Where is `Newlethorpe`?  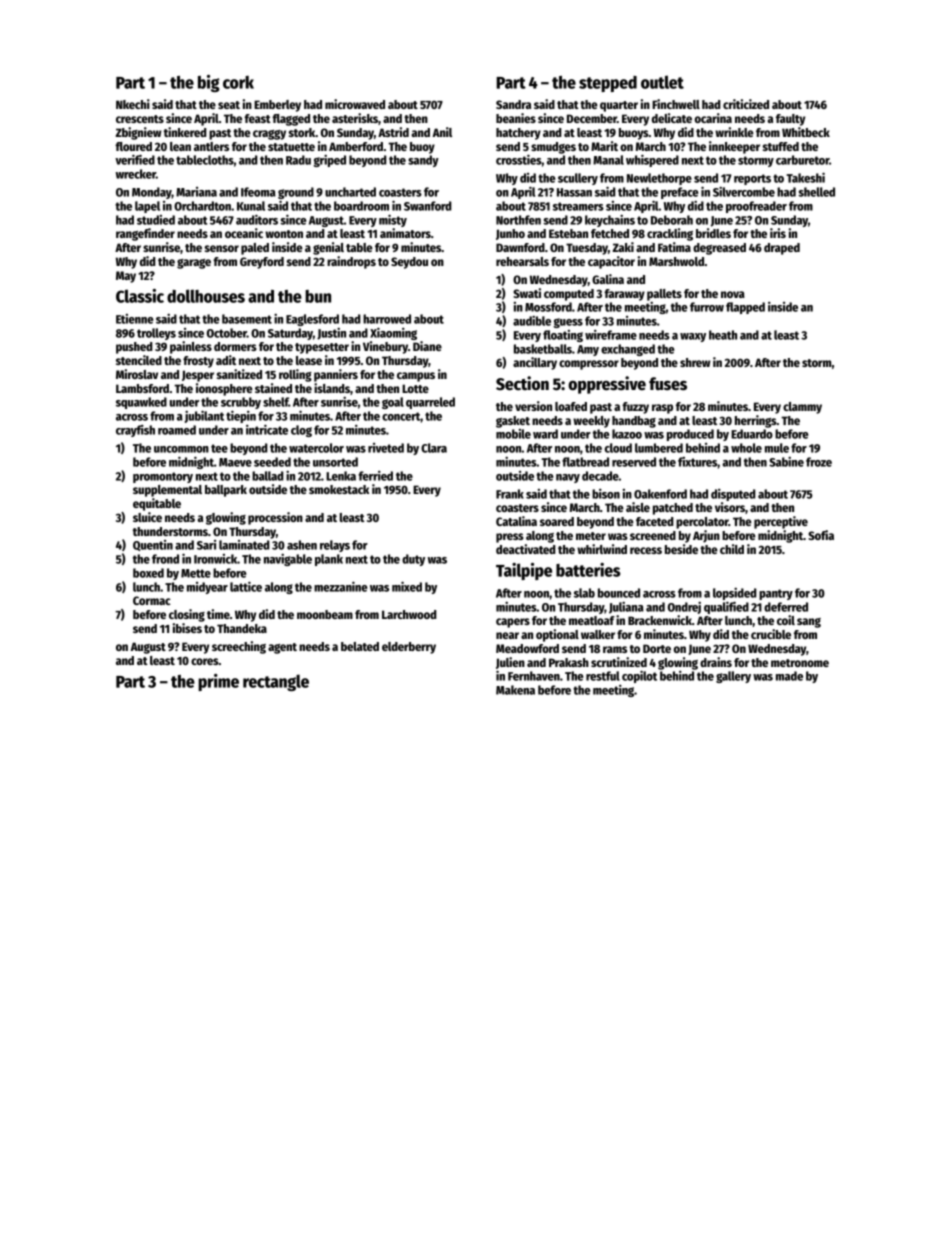
Newlethorpe is located at coordinates (659, 179).
